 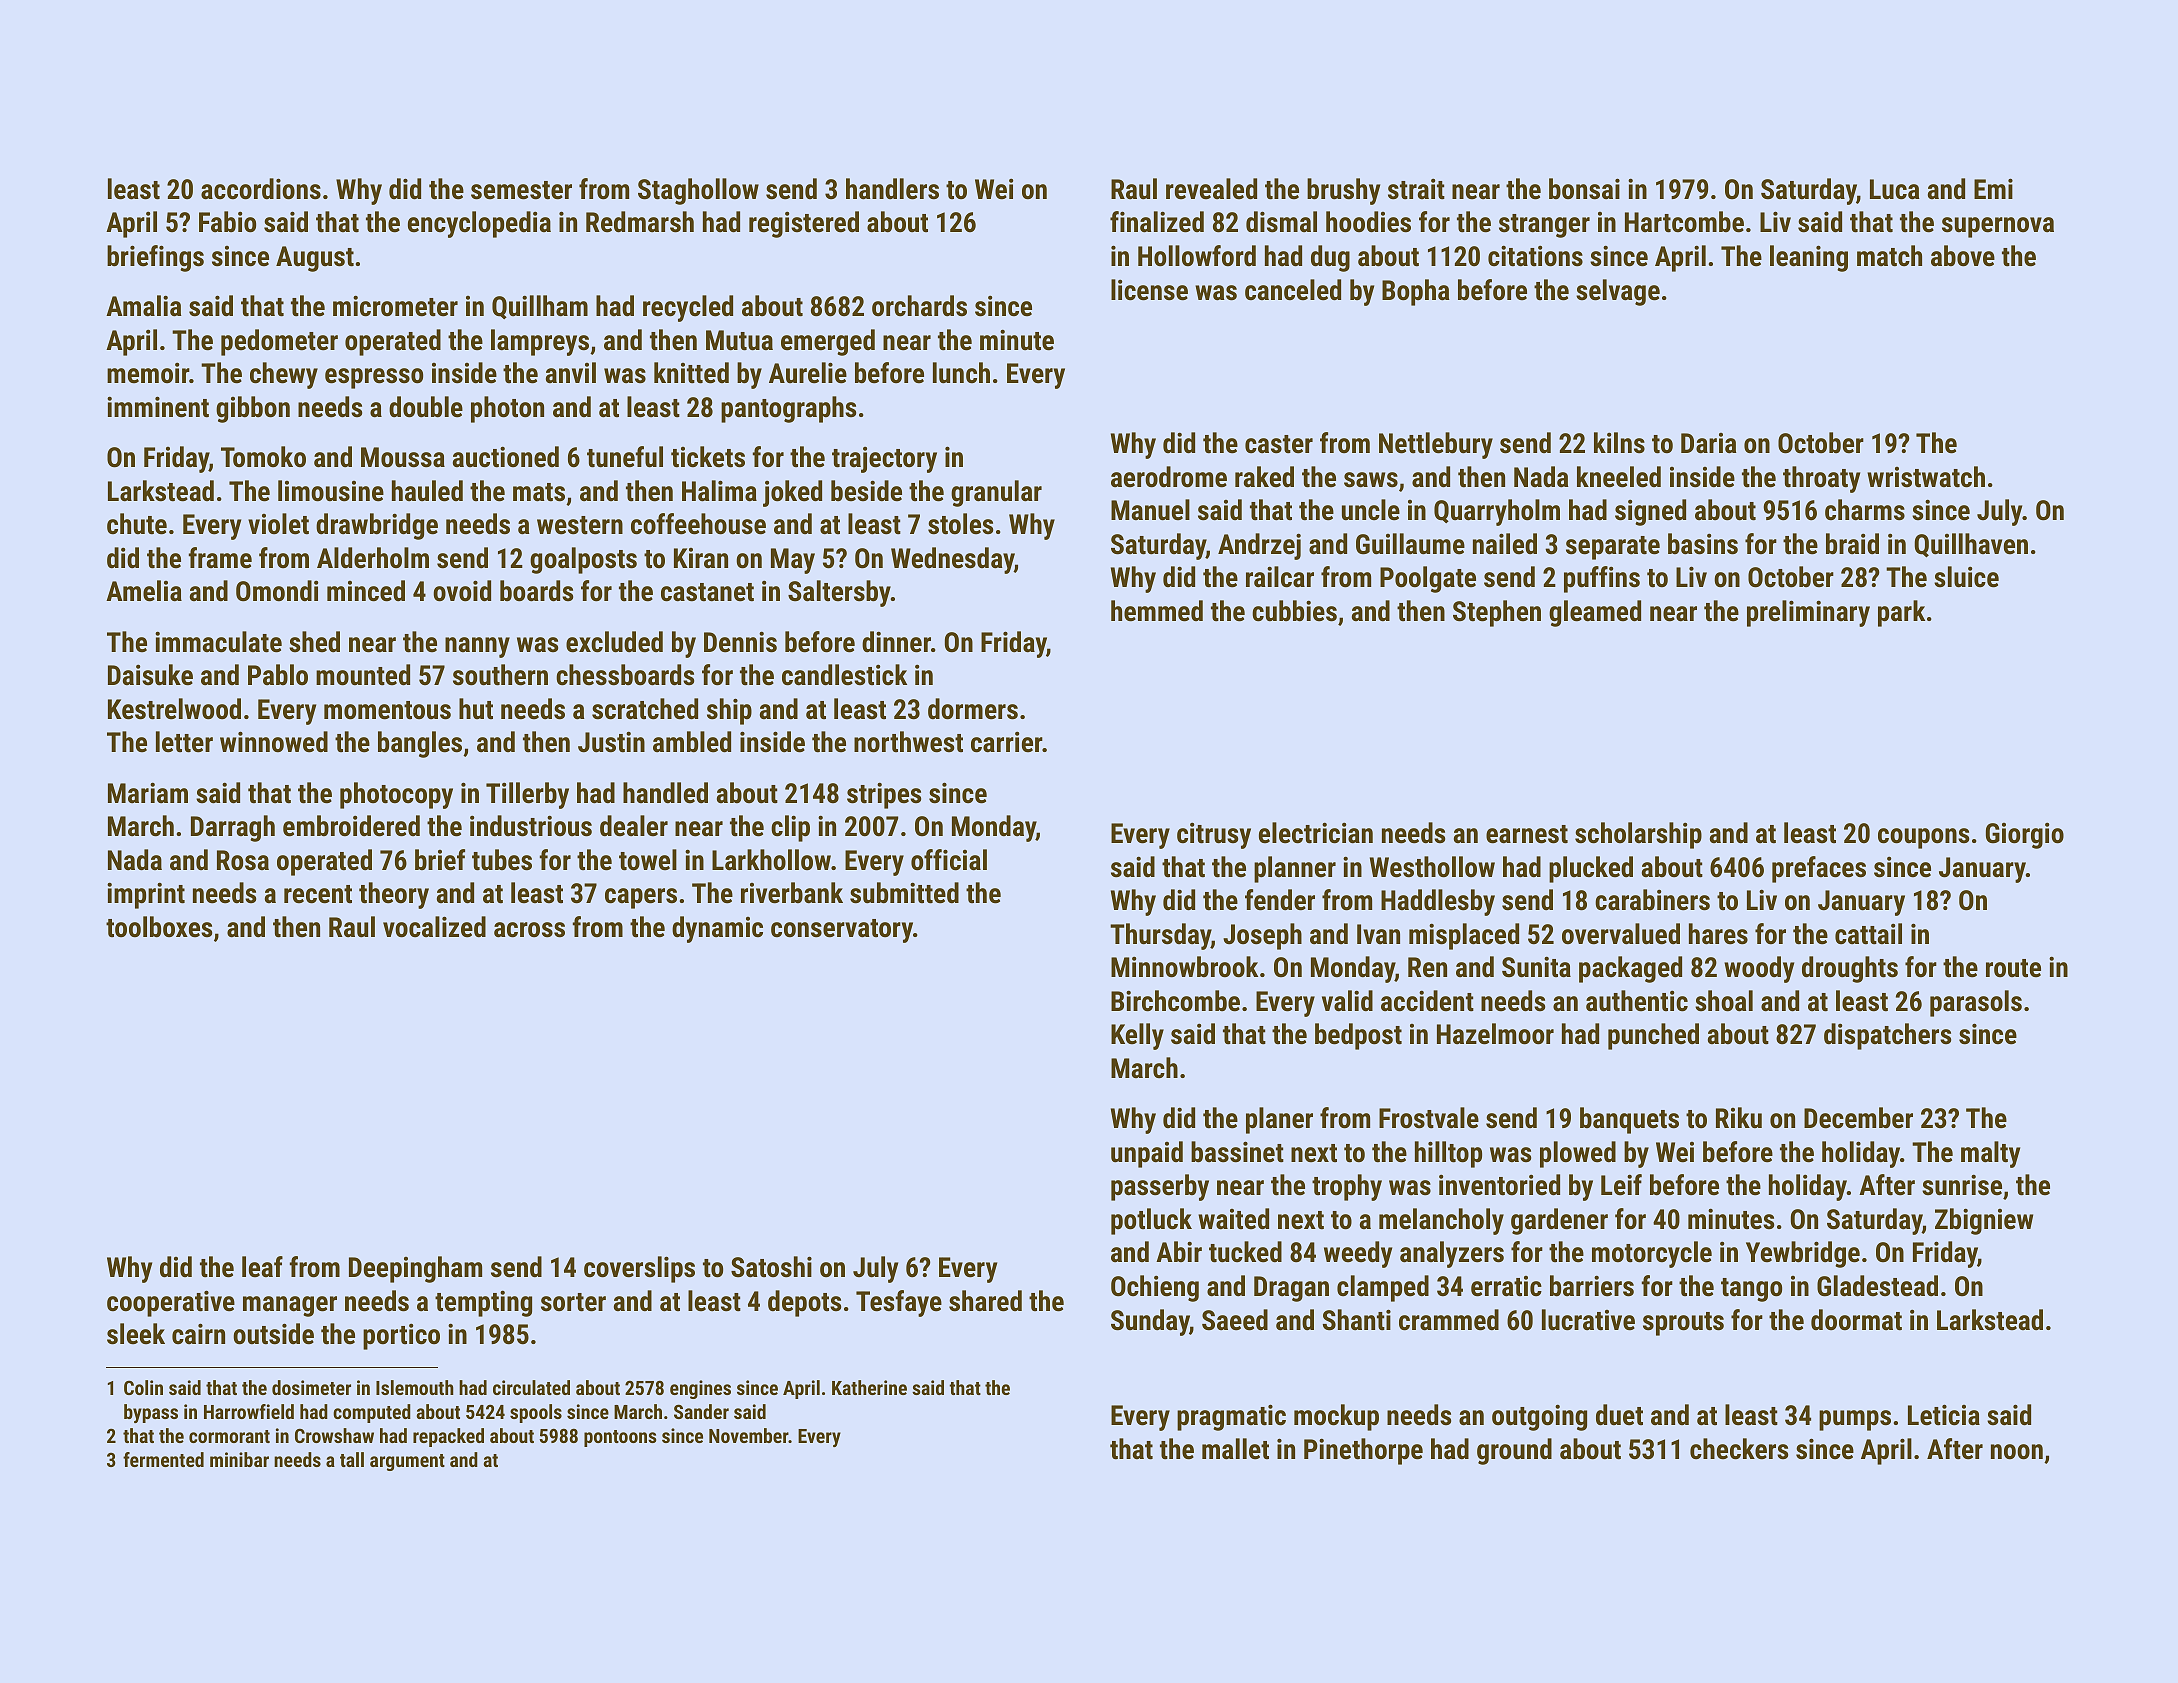 I want to click on photon, so click(x=507, y=409).
